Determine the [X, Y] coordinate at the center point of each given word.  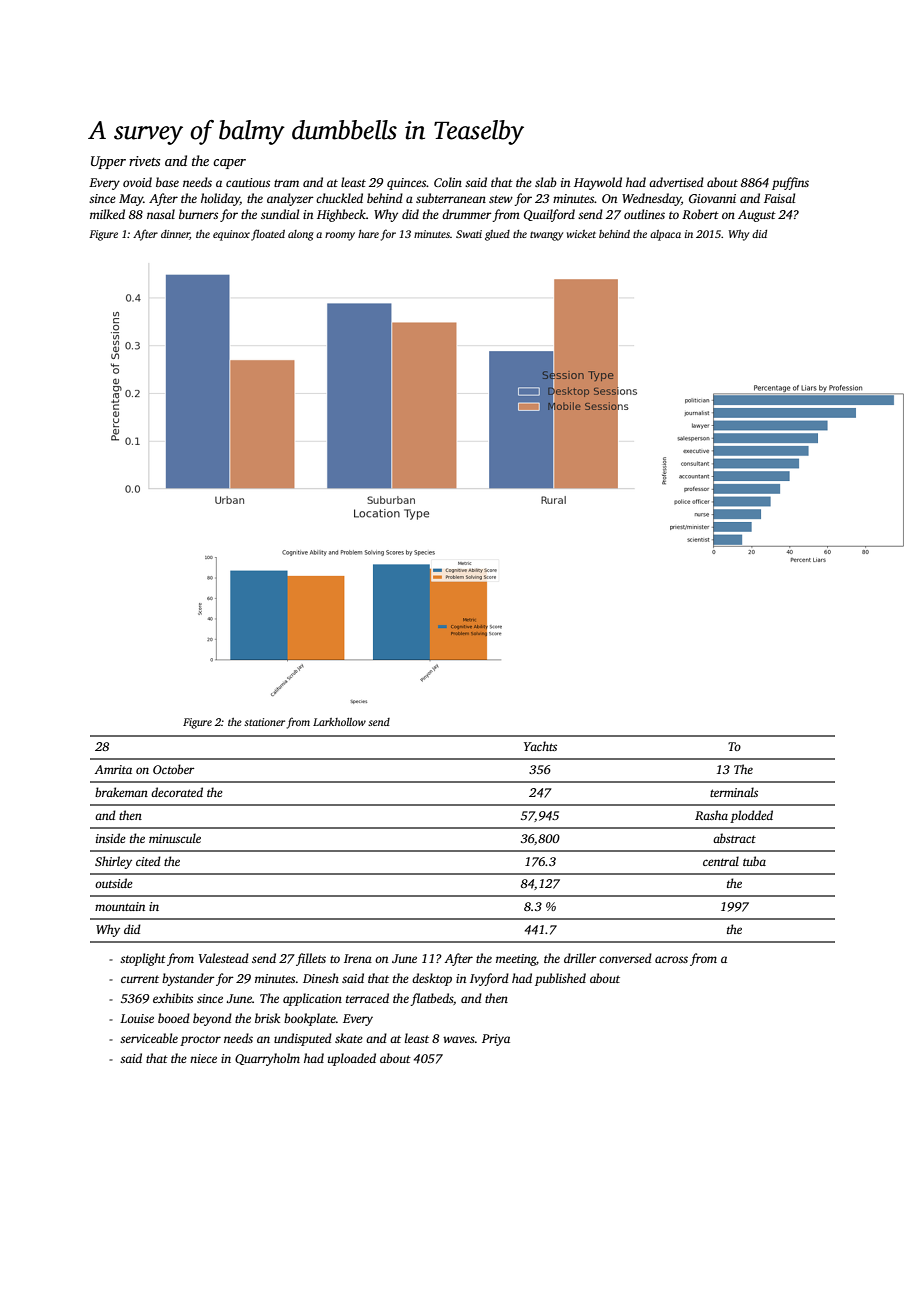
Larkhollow [339, 722]
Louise [137, 1018]
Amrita [113, 769]
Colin [448, 182]
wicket [581, 234]
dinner [175, 235]
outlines [644, 214]
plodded [751, 816]
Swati [469, 234]
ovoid [137, 182]
